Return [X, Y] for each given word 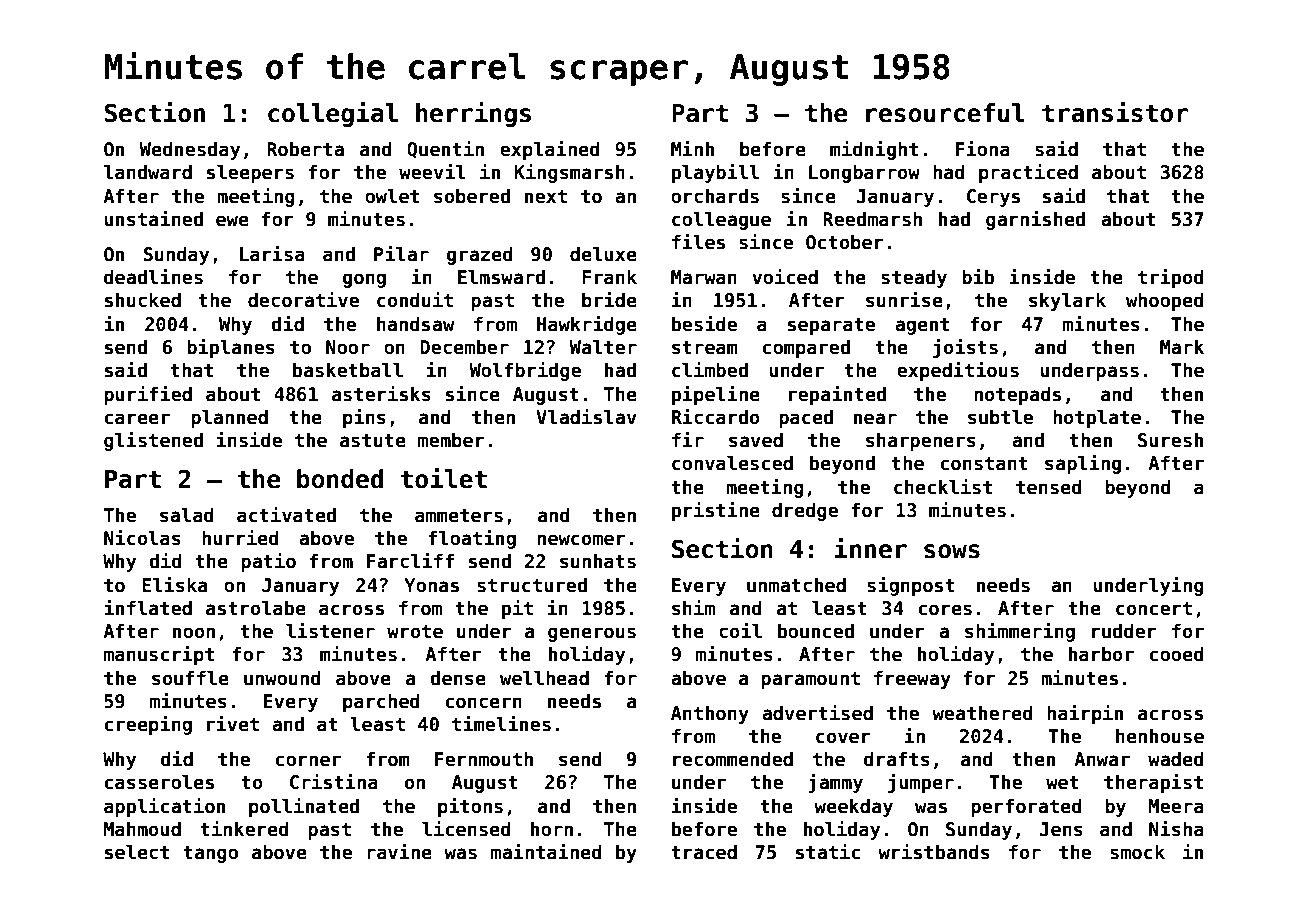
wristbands [934, 852]
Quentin [445, 150]
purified [148, 395]
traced [704, 852]
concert [1154, 609]
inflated [148, 608]
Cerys [993, 198]
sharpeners [921, 441]
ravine [399, 852]
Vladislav [586, 417]
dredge [805, 511]
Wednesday [189, 150]
